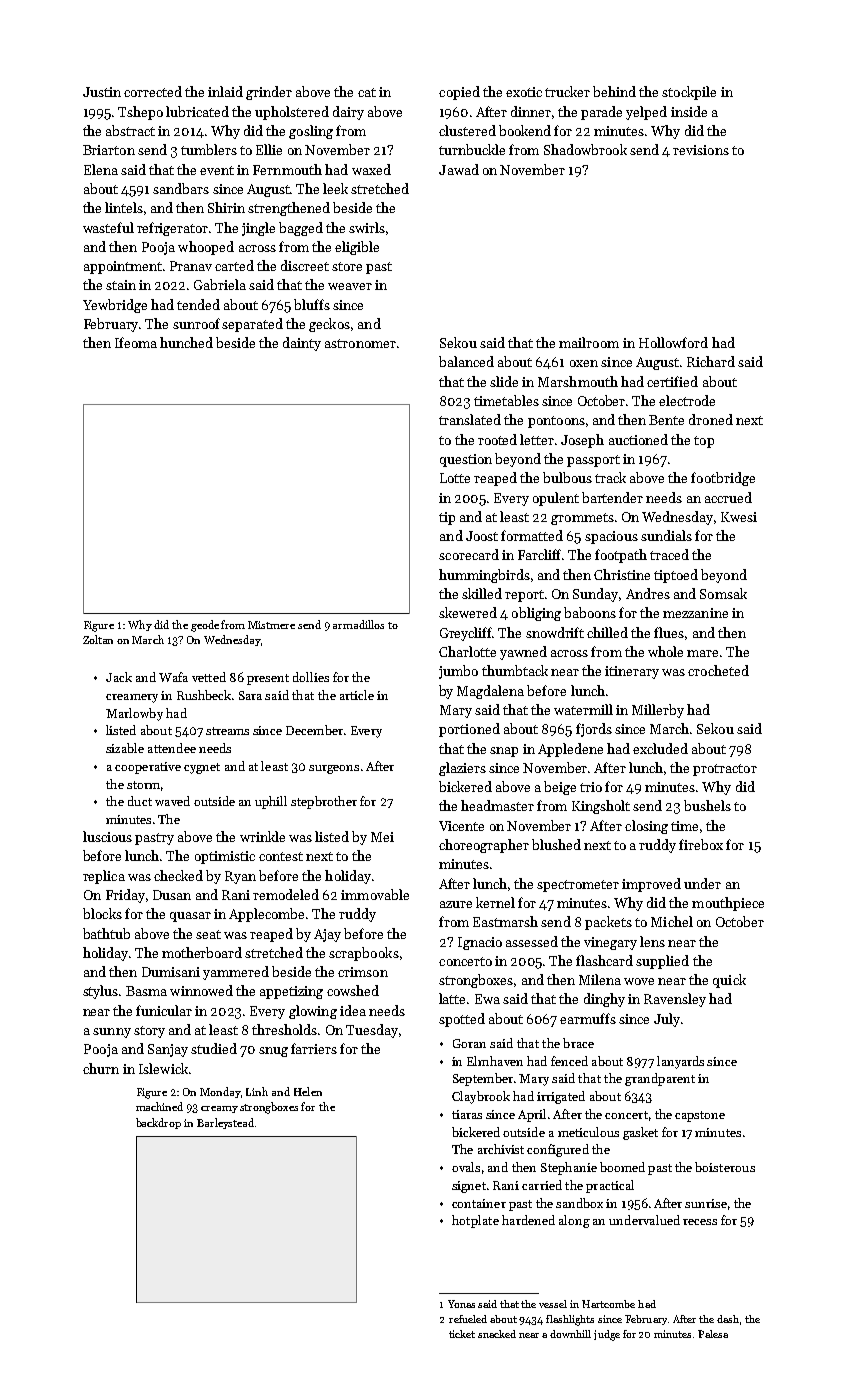  Describe the element at coordinates (689, 93) in the image. I see `stockpile` at that location.
